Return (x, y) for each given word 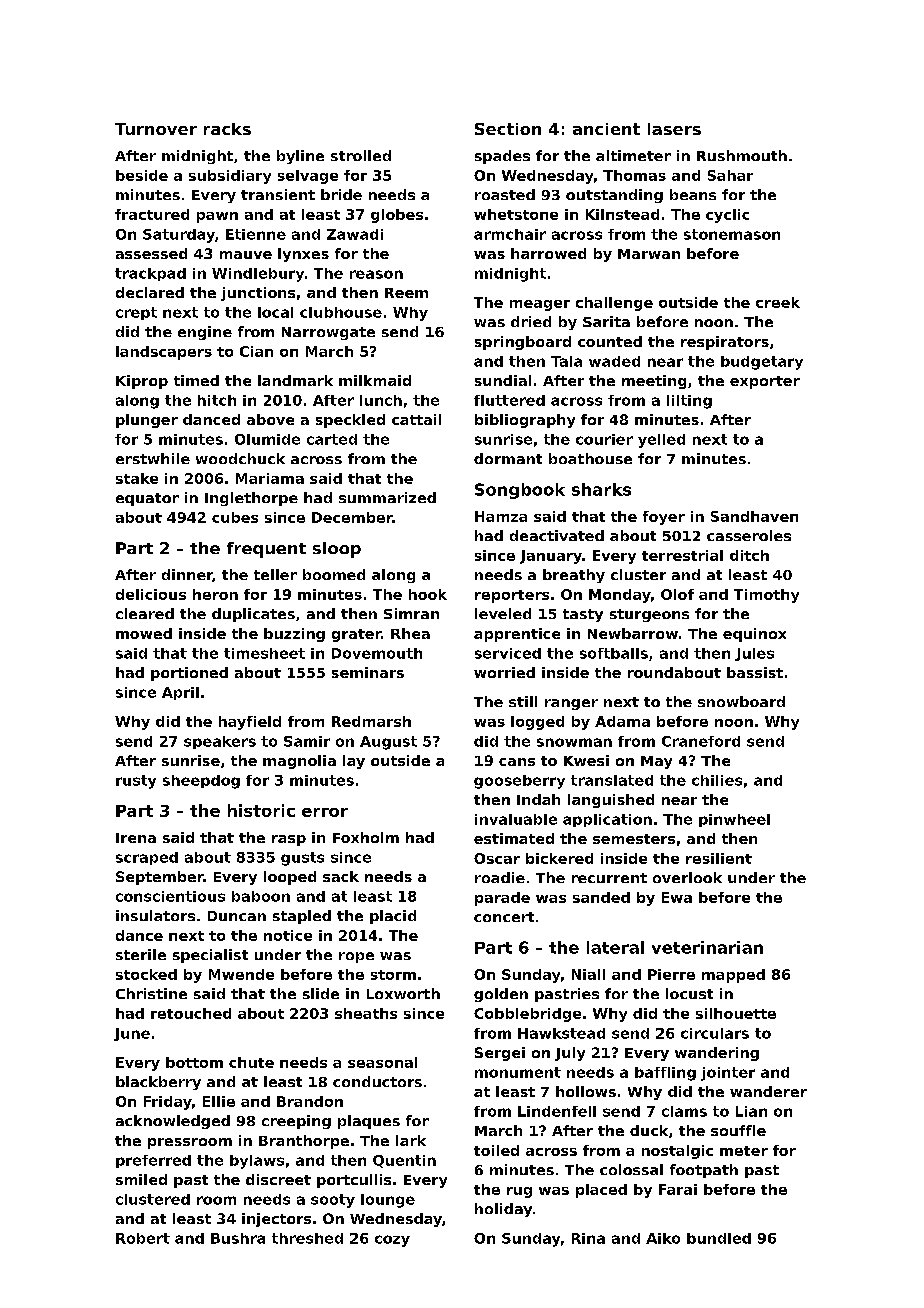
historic (261, 810)
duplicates (253, 615)
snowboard (741, 701)
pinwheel (734, 820)
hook (428, 594)
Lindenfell (557, 1111)
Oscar (497, 858)
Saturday (179, 236)
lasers (674, 129)
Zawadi (355, 234)
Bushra (238, 1238)
